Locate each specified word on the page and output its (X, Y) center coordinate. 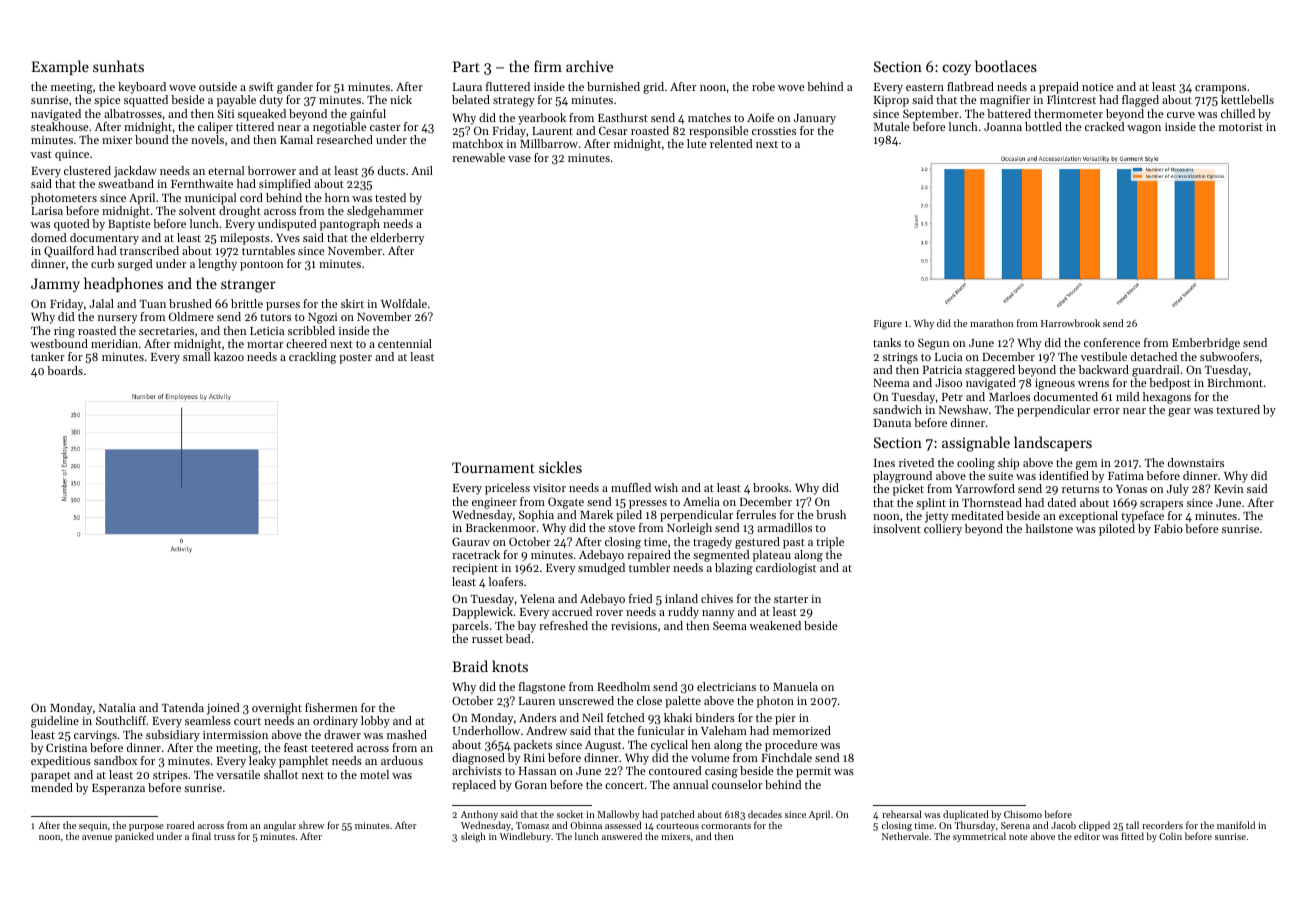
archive (589, 66)
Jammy (55, 285)
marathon (991, 323)
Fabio (1168, 528)
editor (1087, 836)
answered (622, 836)
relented (731, 143)
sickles (560, 467)
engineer (494, 503)
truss (224, 837)
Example (60, 67)
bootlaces (1006, 66)
